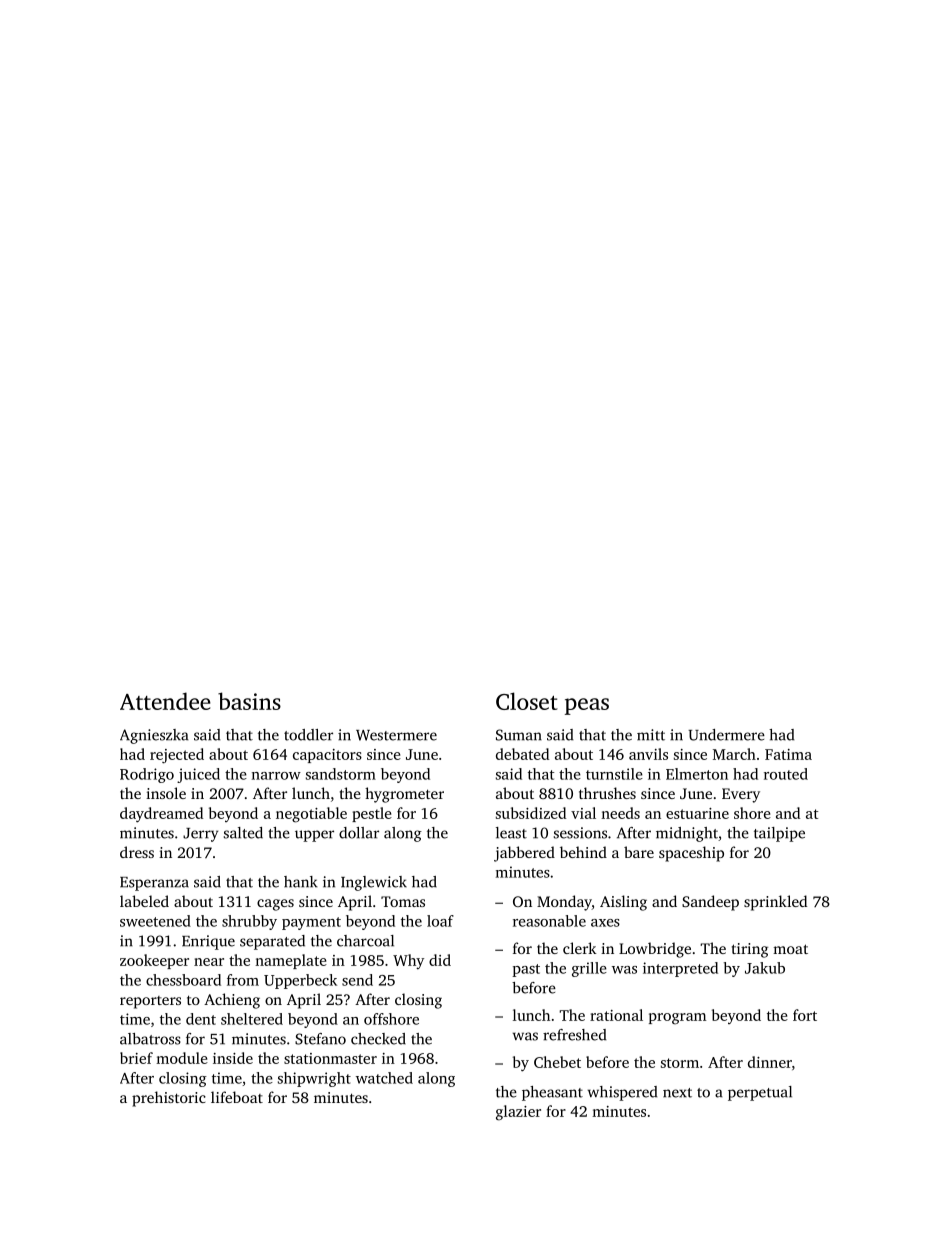  What do you see at coordinates (137, 852) in the screenshot?
I see `dress` at bounding box center [137, 852].
